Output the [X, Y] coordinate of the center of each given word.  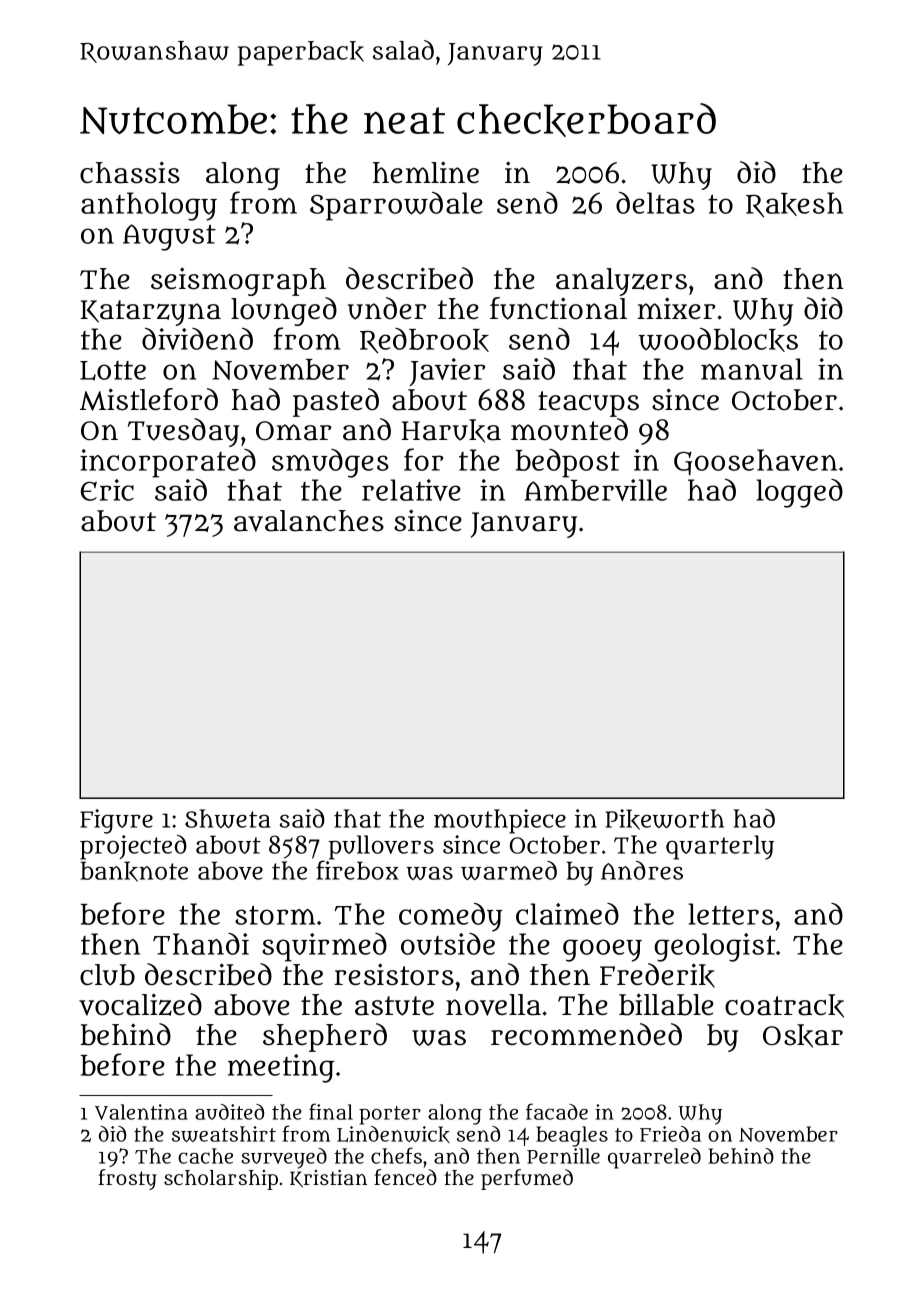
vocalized [140, 1004]
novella [493, 1005]
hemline [426, 172]
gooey [602, 950]
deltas [655, 202]
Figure [116, 821]
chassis [130, 172]
